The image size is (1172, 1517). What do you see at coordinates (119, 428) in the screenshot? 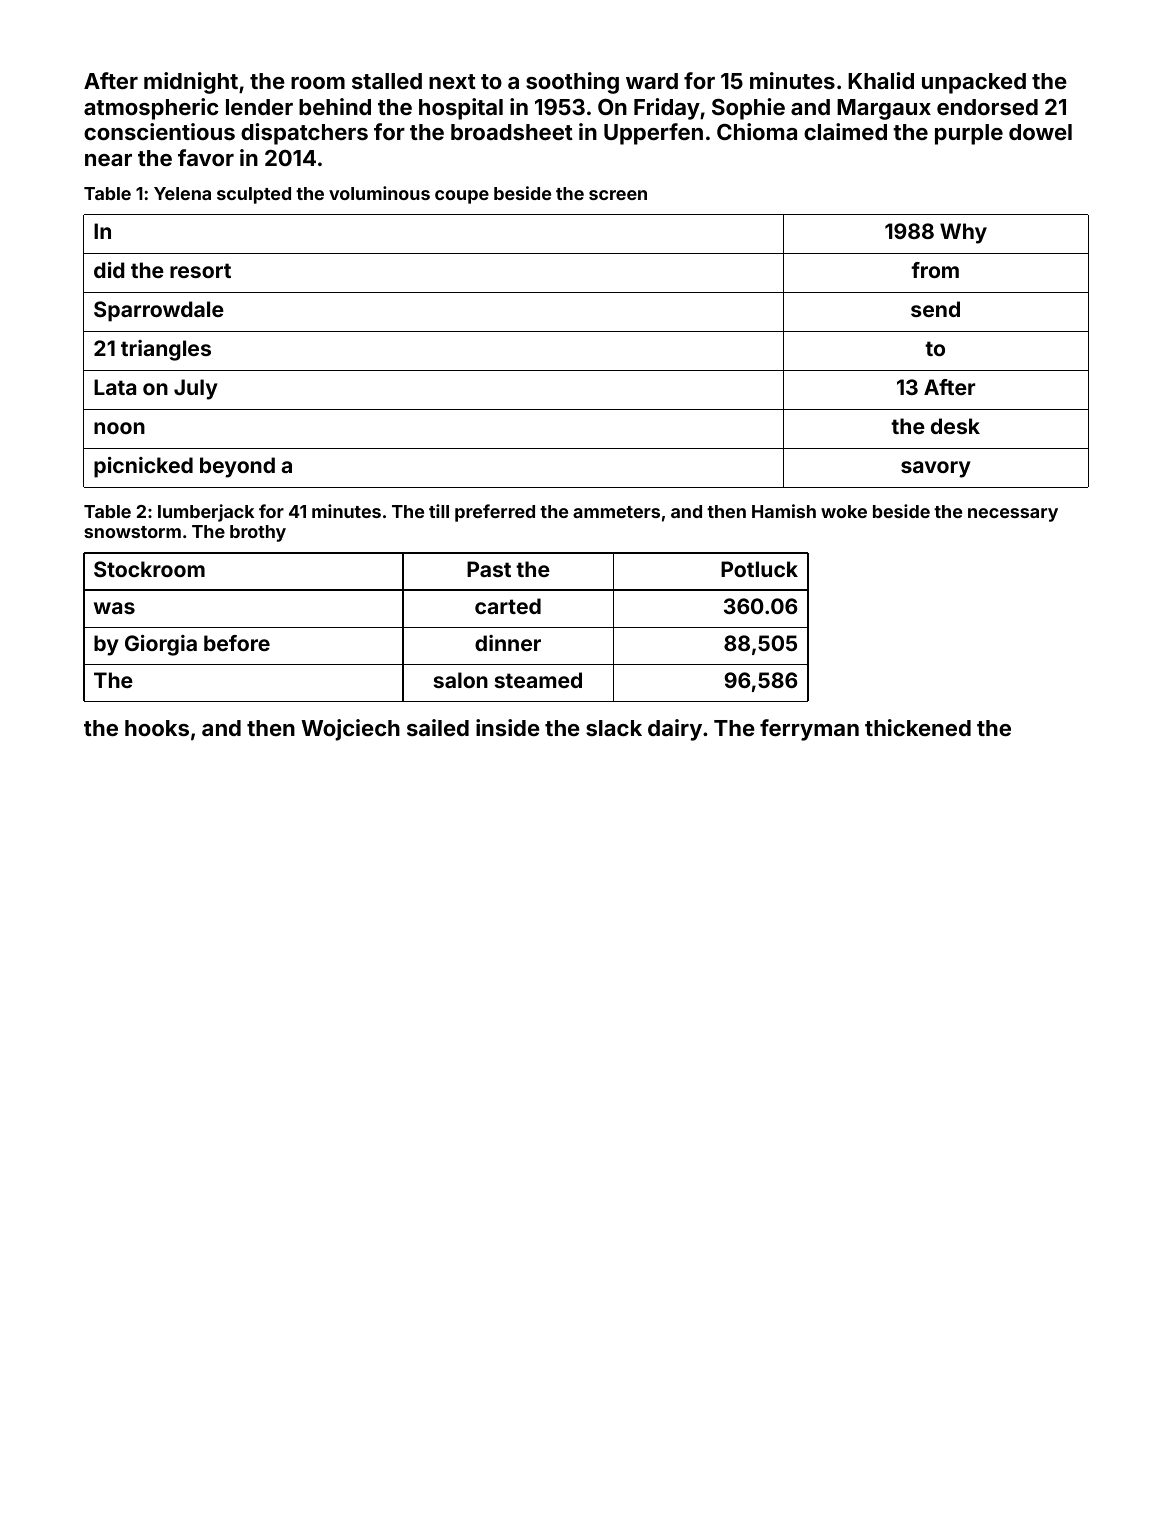
I see `noon` at bounding box center [119, 428].
